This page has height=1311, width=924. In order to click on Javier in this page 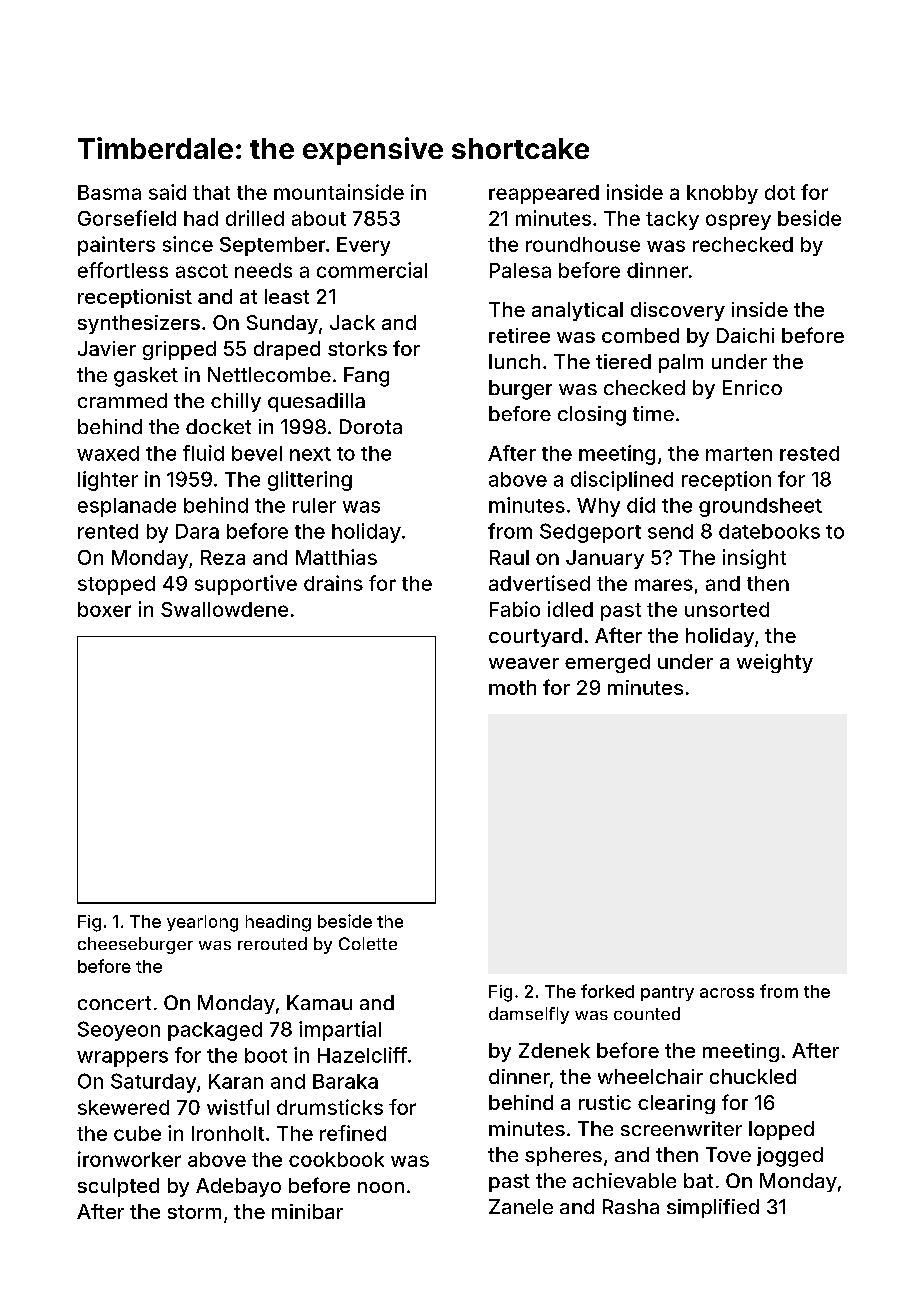, I will do `click(107, 348)`.
